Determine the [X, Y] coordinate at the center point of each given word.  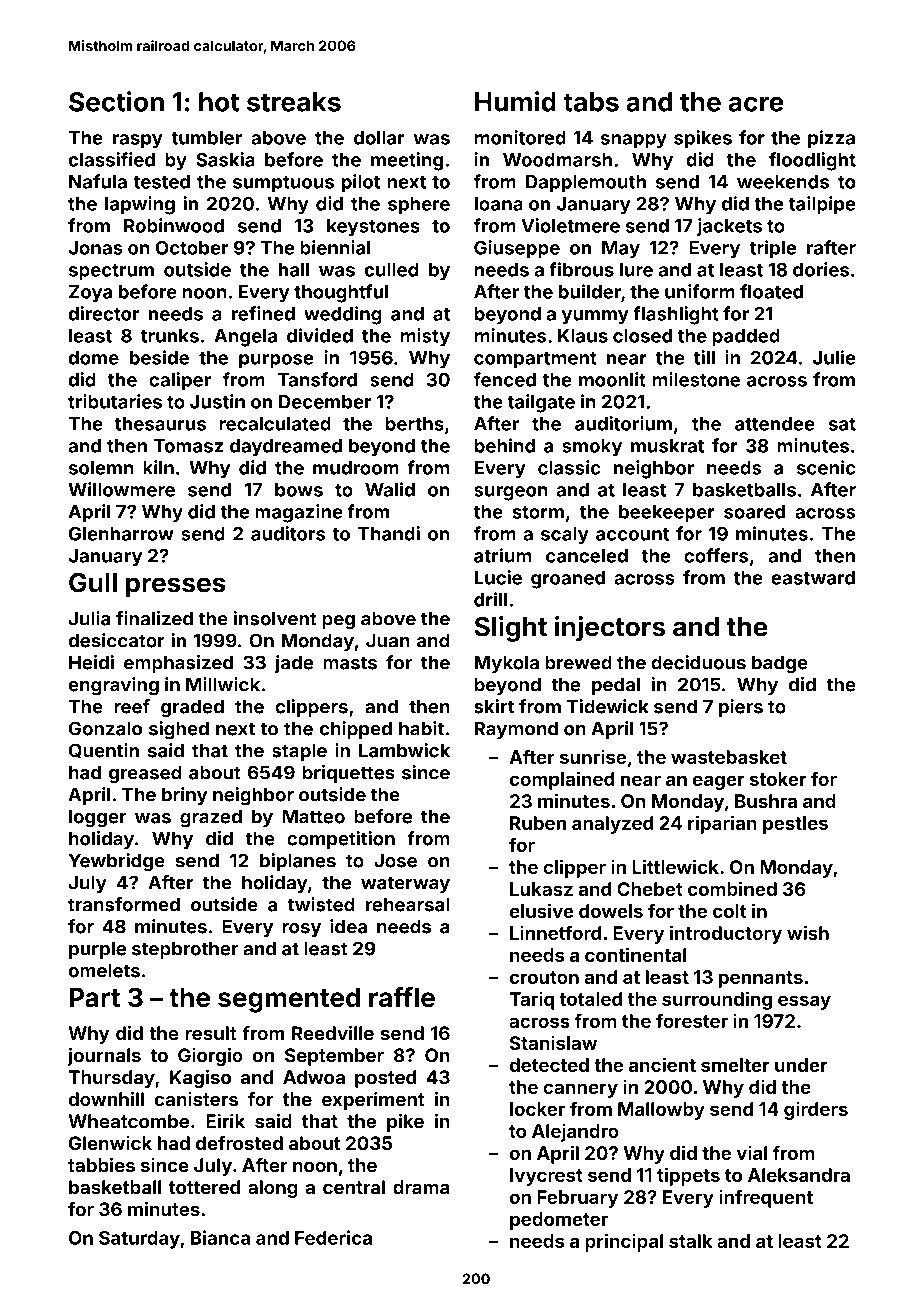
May [621, 250]
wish [808, 932]
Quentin [104, 751]
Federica [333, 1237]
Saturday [139, 1240]
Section [116, 101]
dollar [379, 138]
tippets [688, 1176]
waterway [405, 884]
